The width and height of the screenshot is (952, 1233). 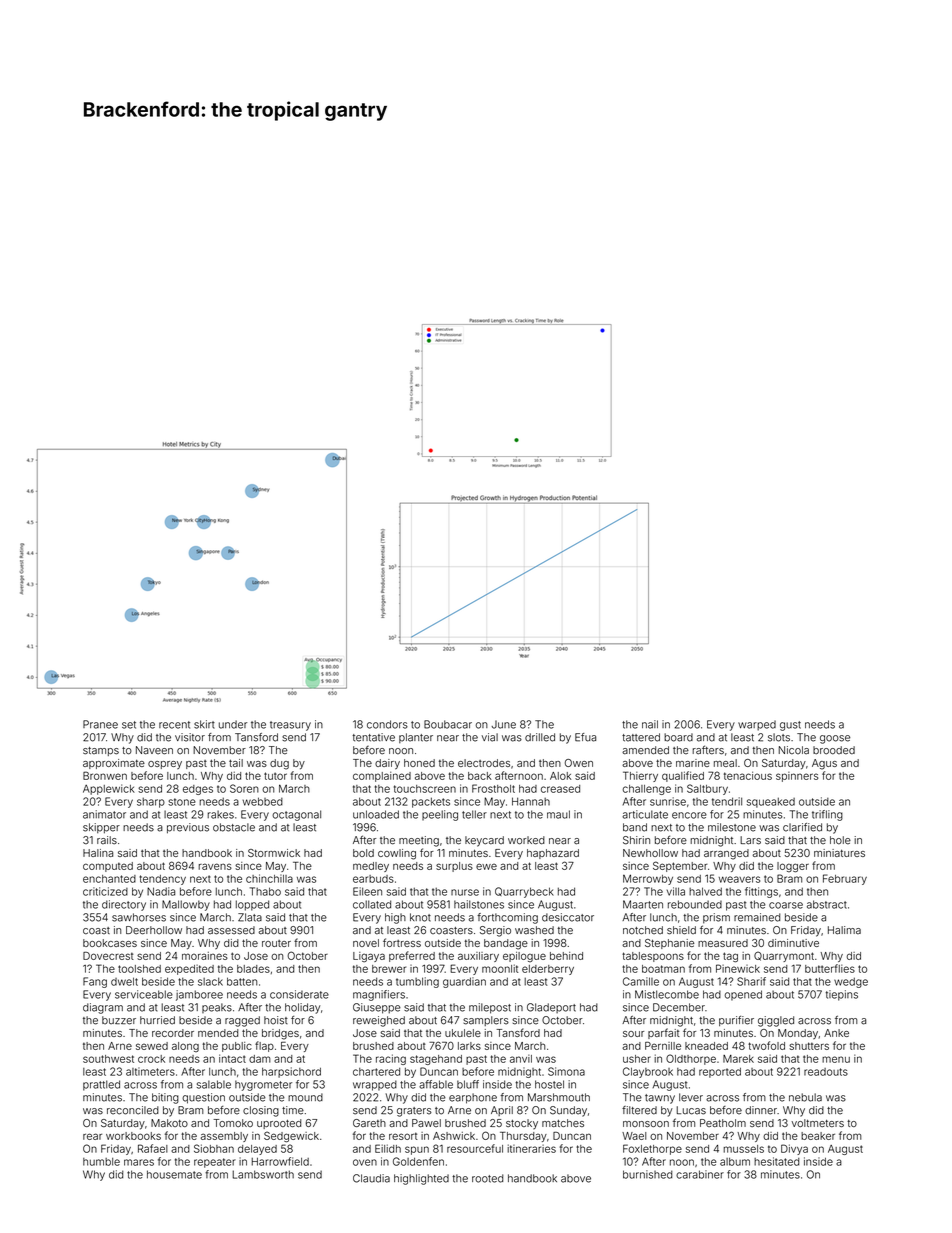 I want to click on blades, so click(x=253, y=969).
